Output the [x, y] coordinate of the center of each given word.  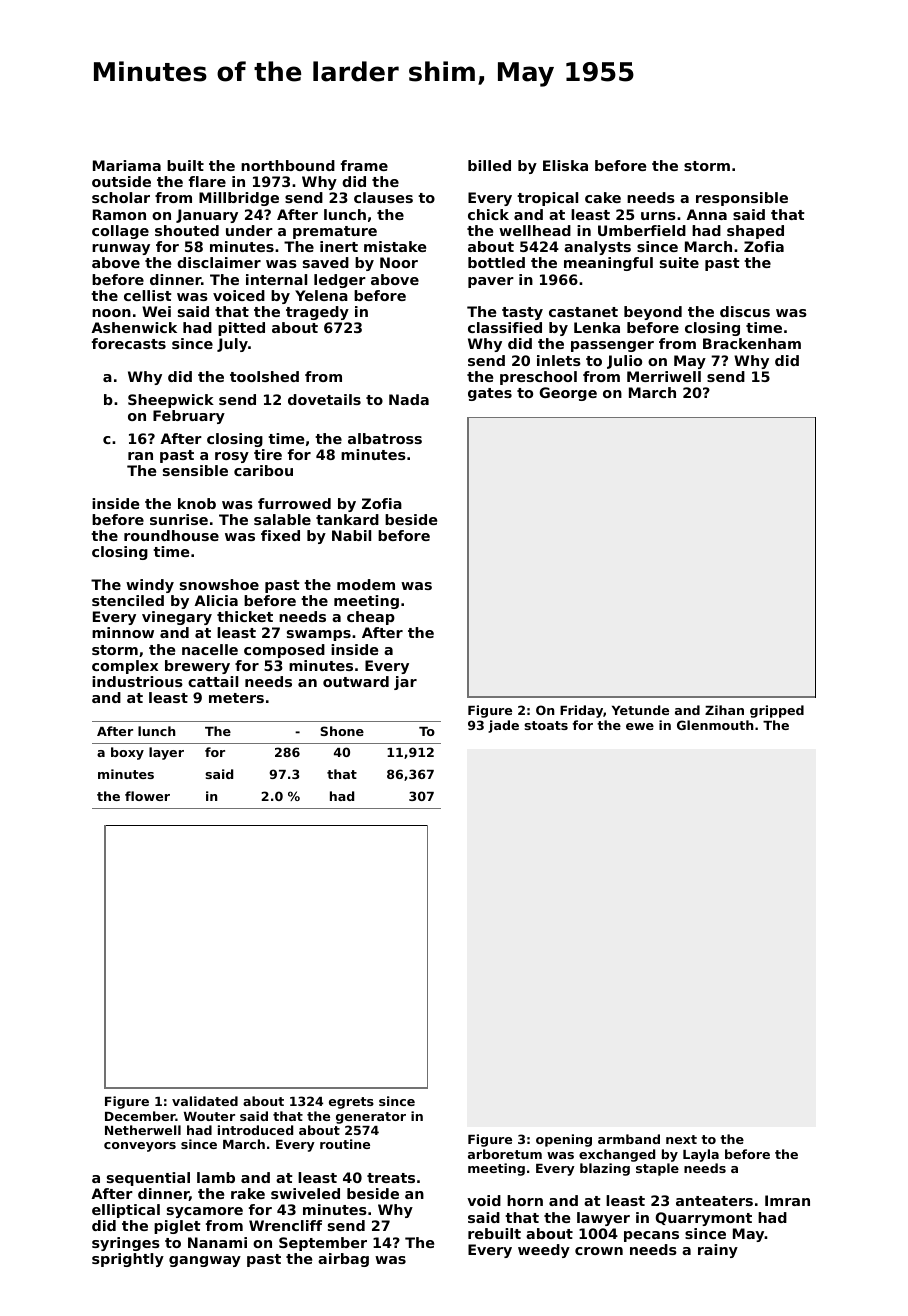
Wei [156, 311]
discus [745, 311]
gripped [777, 711]
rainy [718, 1251]
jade [503, 726]
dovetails [324, 399]
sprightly [128, 1260]
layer [166, 753]
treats [391, 1178]
